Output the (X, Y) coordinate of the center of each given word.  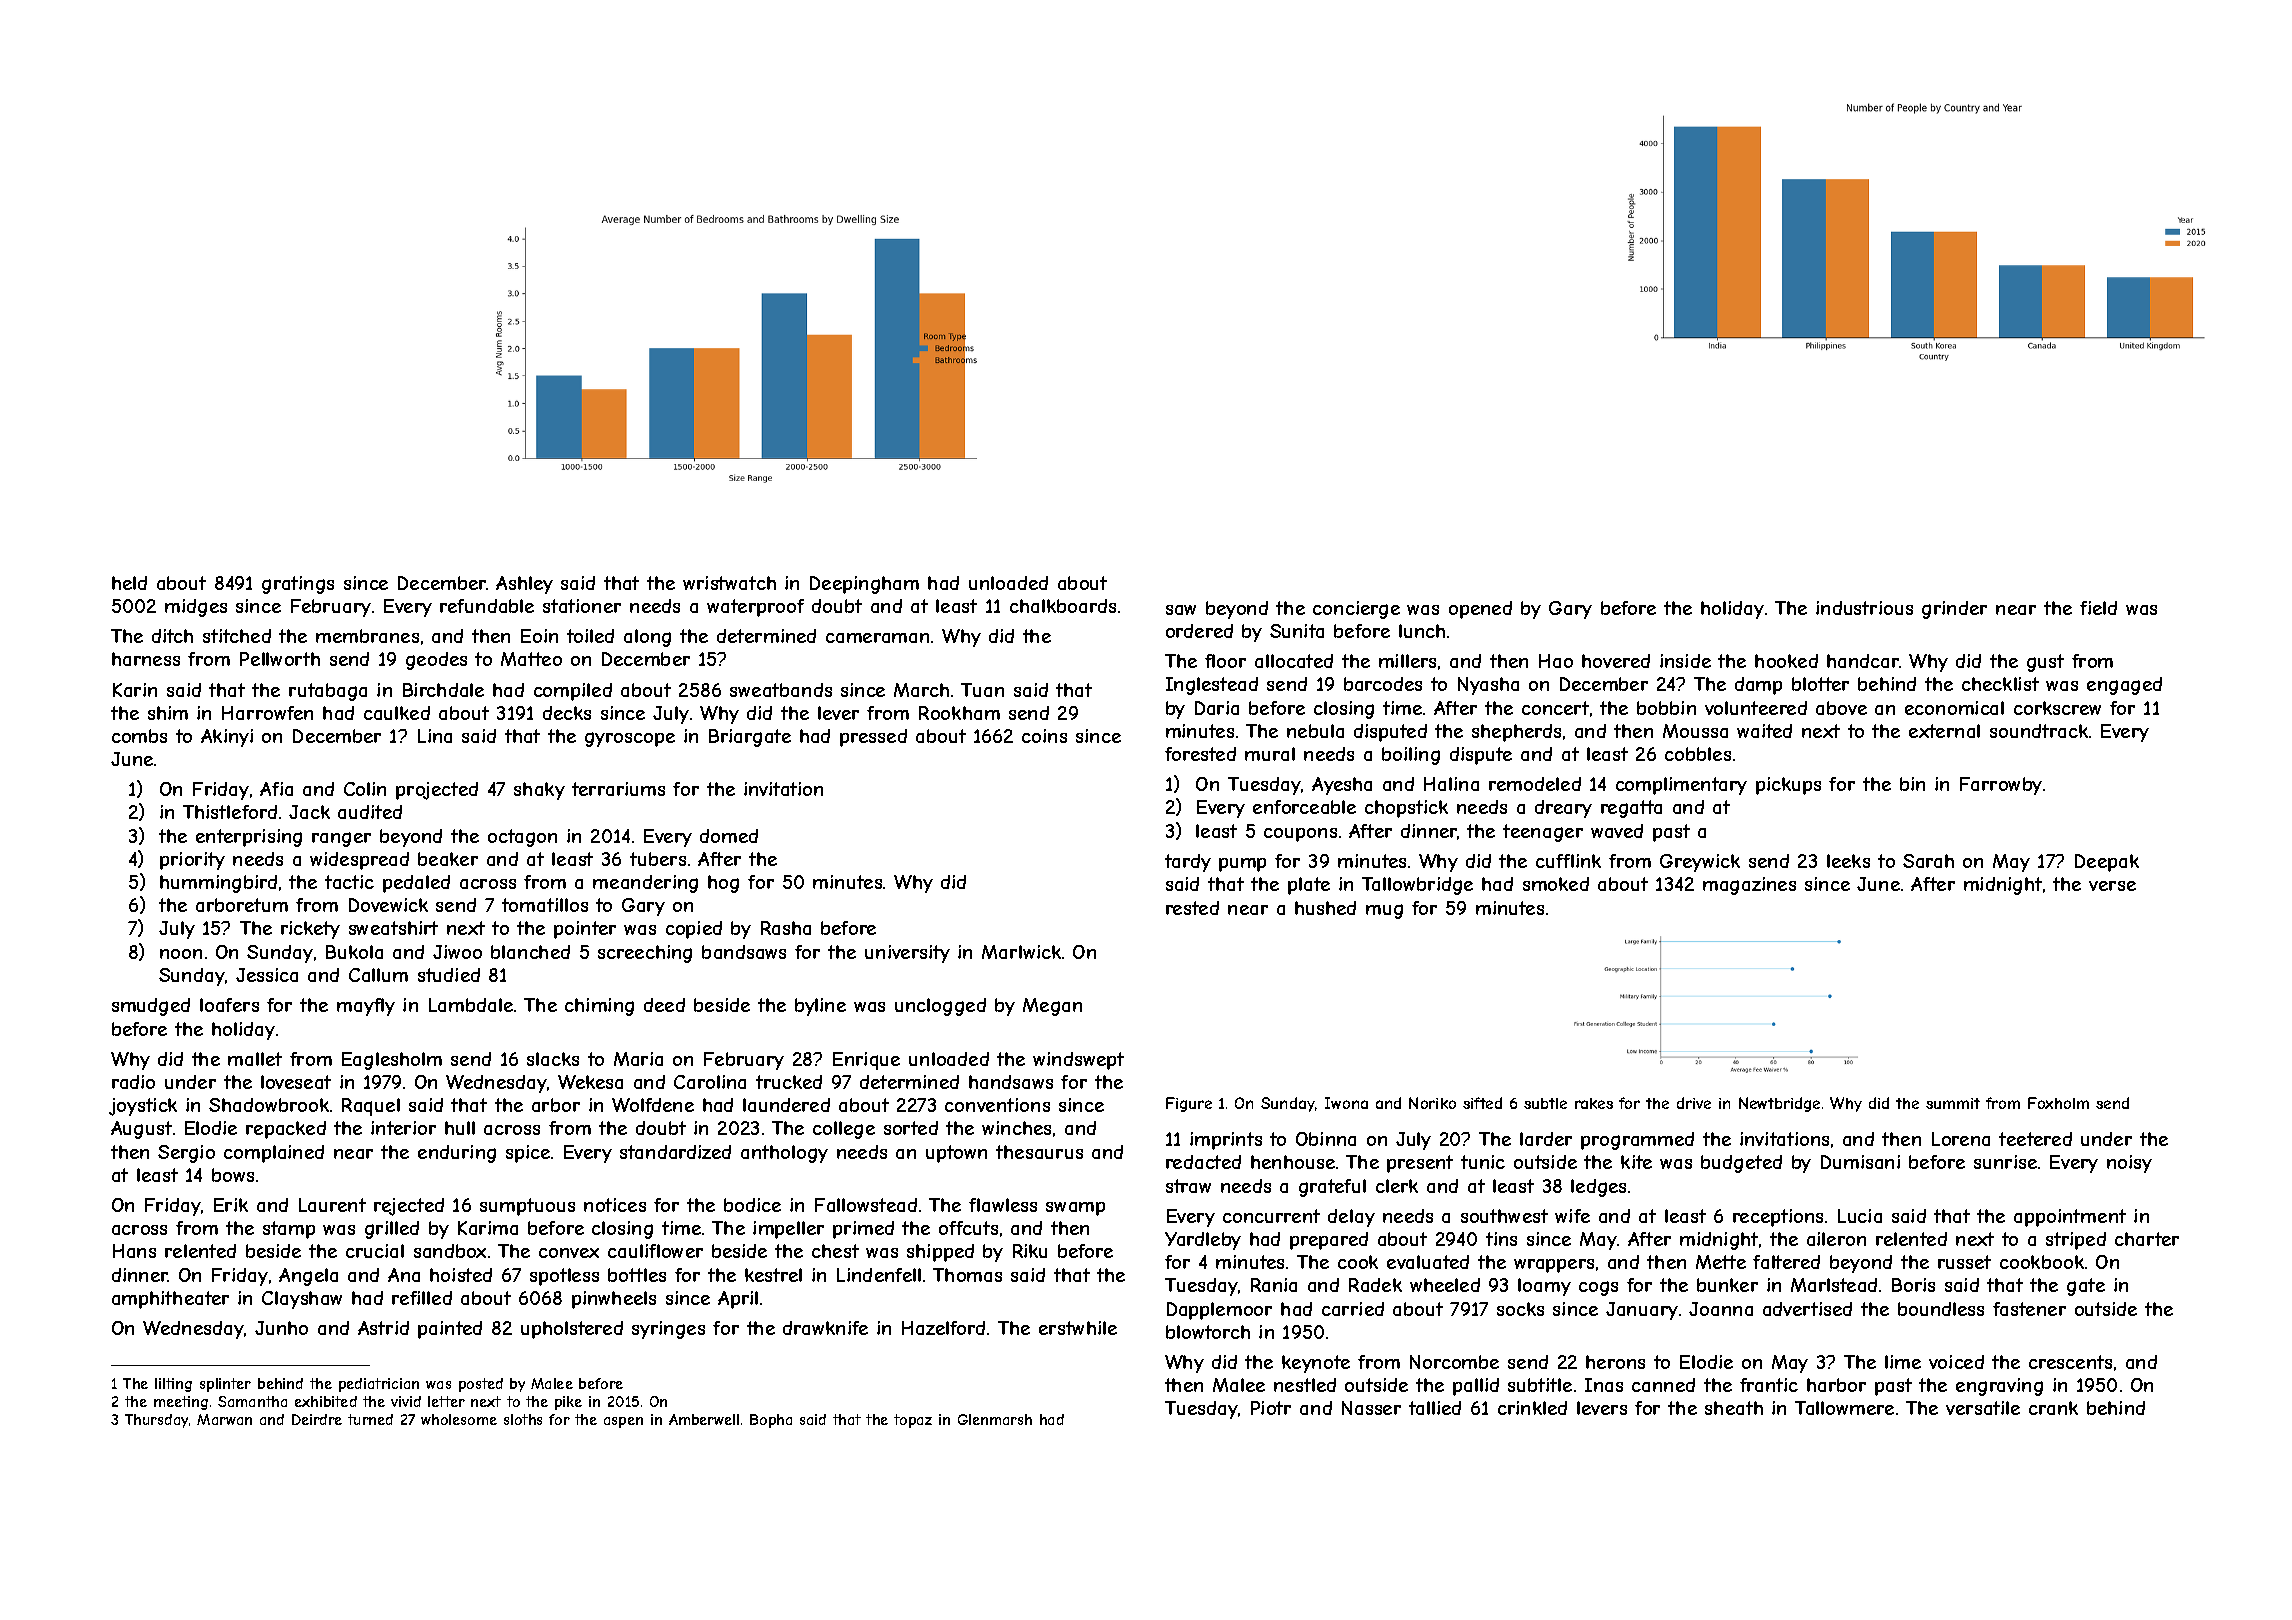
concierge (1356, 610)
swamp (1075, 1209)
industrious (1864, 608)
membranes (367, 636)
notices (615, 1205)
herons (1615, 1362)
